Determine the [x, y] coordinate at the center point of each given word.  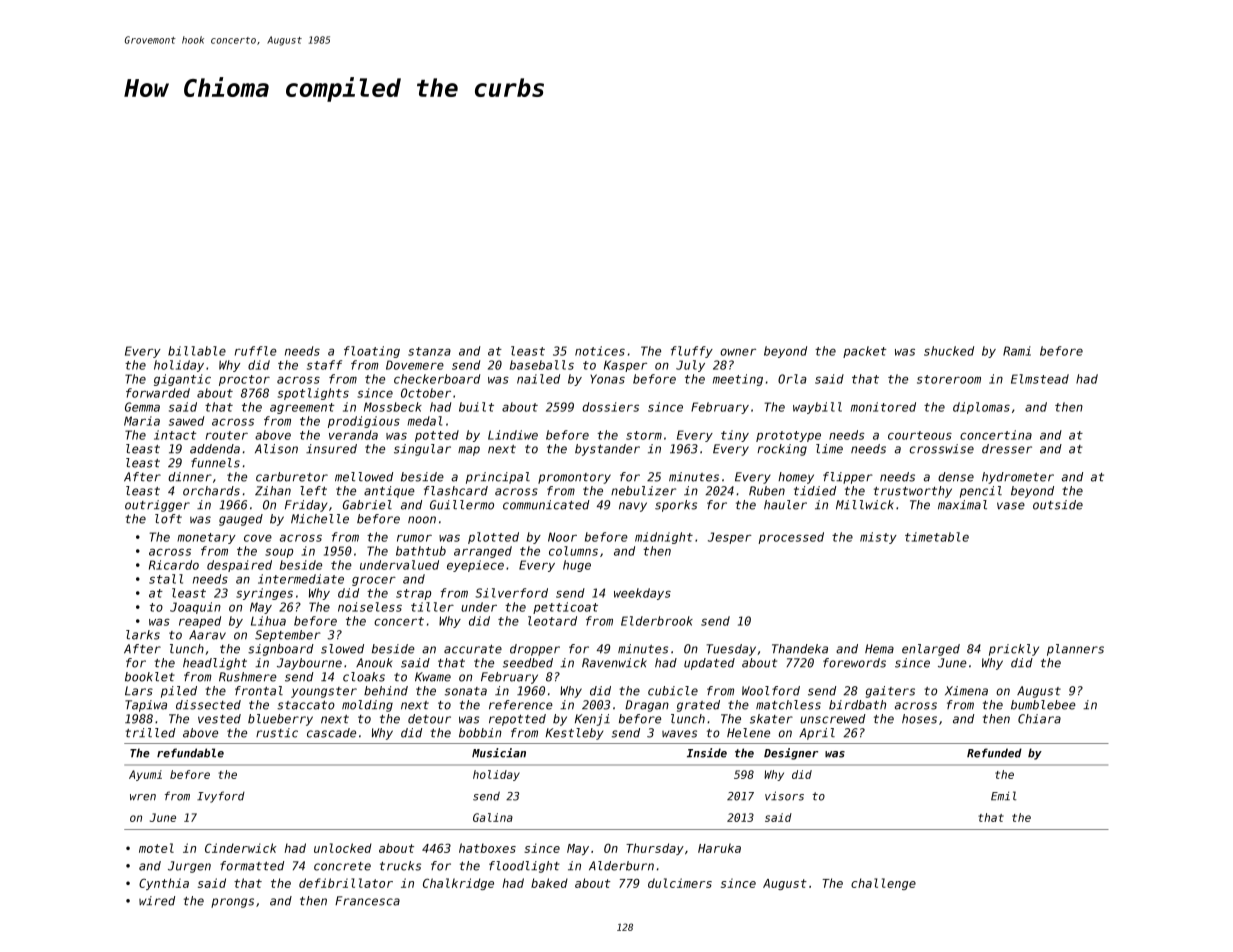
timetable [937, 537]
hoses [919, 719]
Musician [499, 753]
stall [166, 579]
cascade [331, 733]
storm [644, 435]
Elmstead [1040, 379]
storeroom [949, 379]
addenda [215, 449]
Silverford [511, 593]
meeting [738, 380]
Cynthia [164, 884]
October [426, 393]
